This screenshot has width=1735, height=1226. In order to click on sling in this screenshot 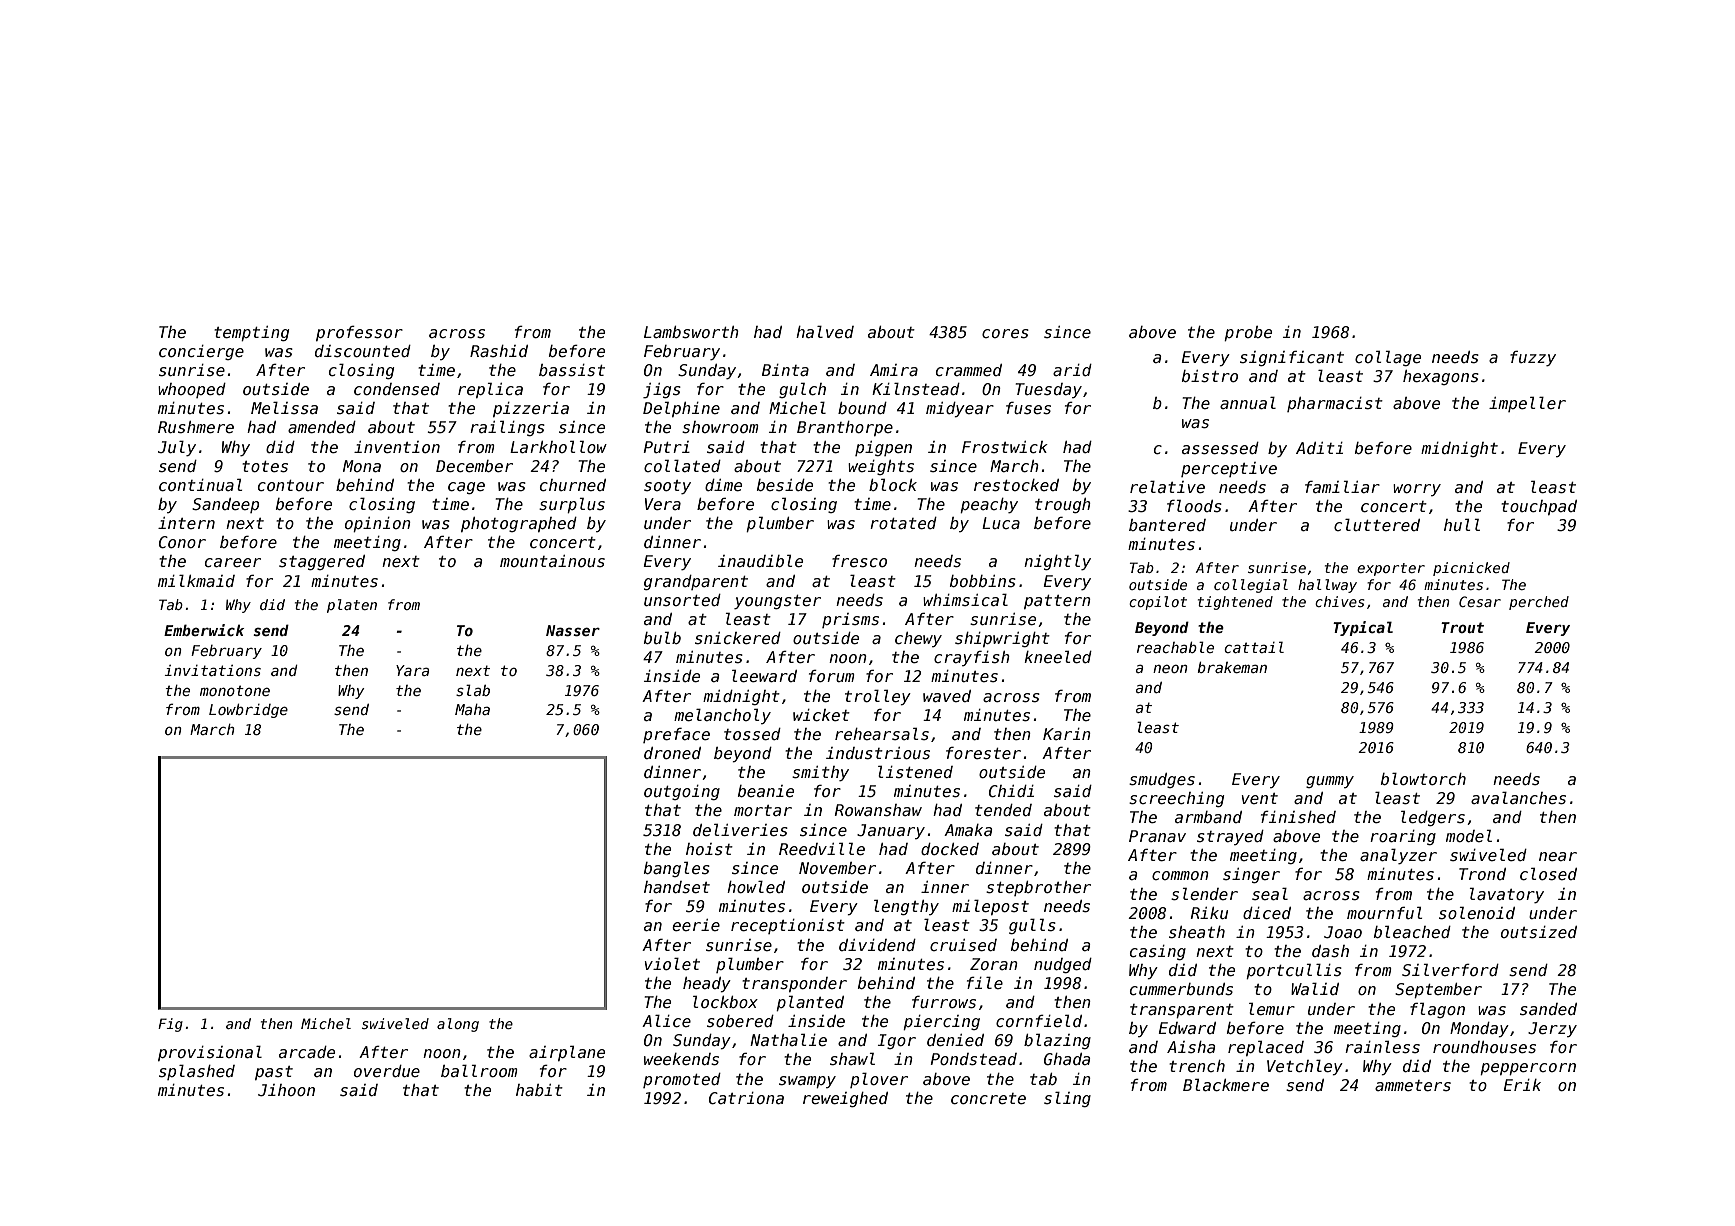, I will do `click(1067, 1099)`.
